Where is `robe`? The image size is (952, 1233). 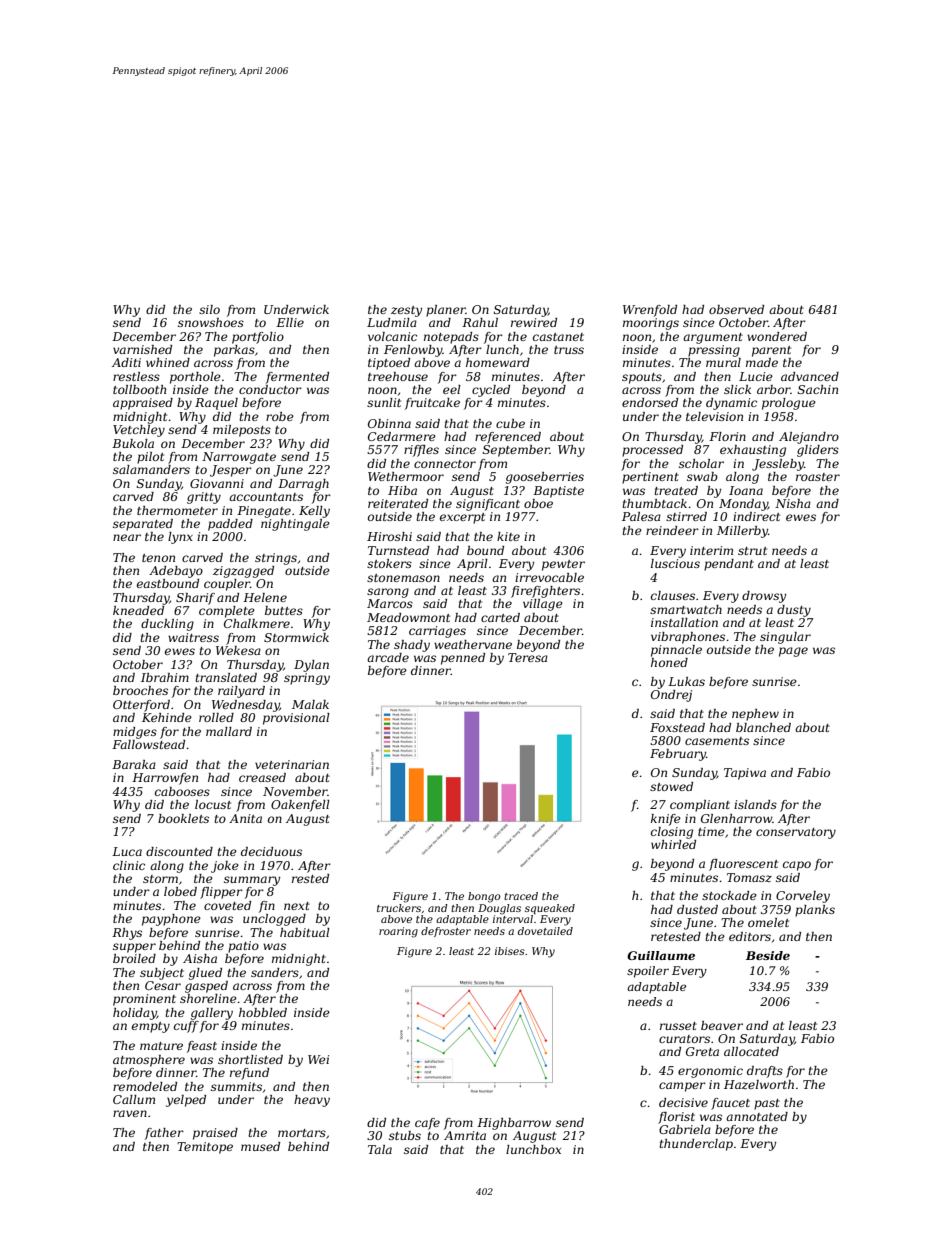
robe is located at coordinates (280, 416).
